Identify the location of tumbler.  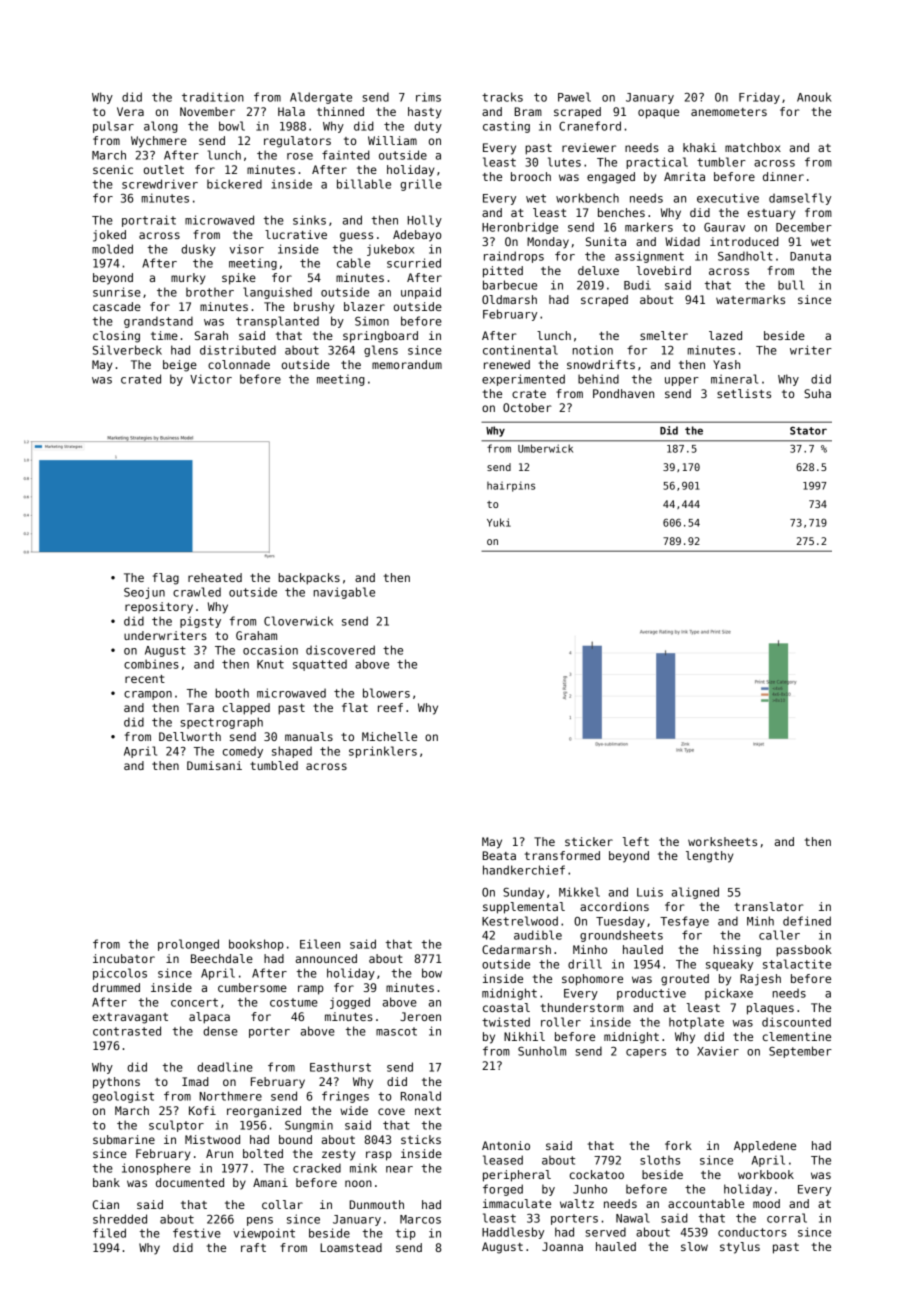
(721, 162).
